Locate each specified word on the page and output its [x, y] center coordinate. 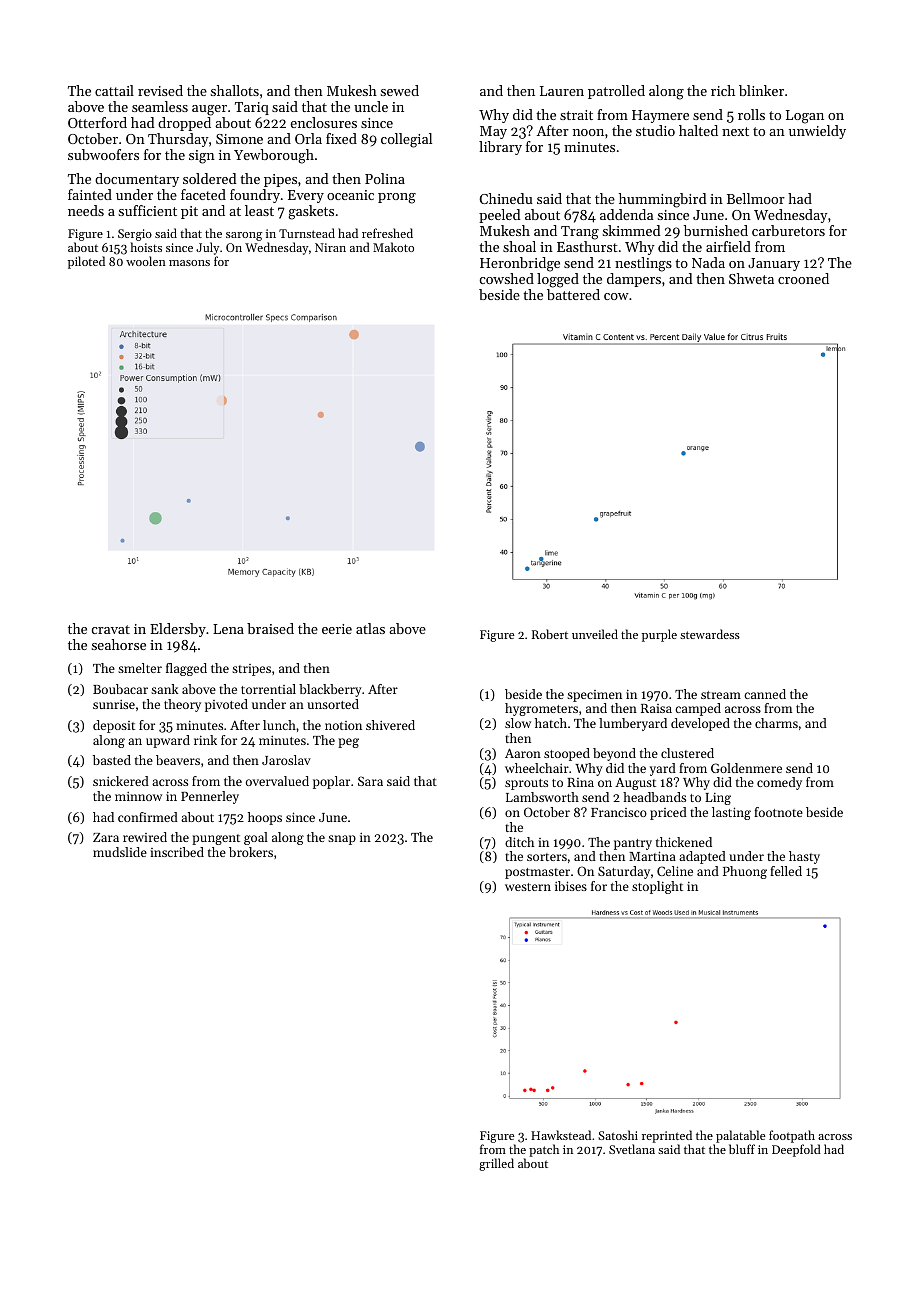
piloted [86, 262]
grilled [496, 1164]
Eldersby [178, 630]
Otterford [97, 122]
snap [342, 840]
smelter [140, 668]
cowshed [507, 278]
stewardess [710, 634]
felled [786, 871]
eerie [337, 629]
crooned [803, 278]
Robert [550, 634]
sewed [400, 90]
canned [765, 694]
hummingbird [663, 200]
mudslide [120, 852]
